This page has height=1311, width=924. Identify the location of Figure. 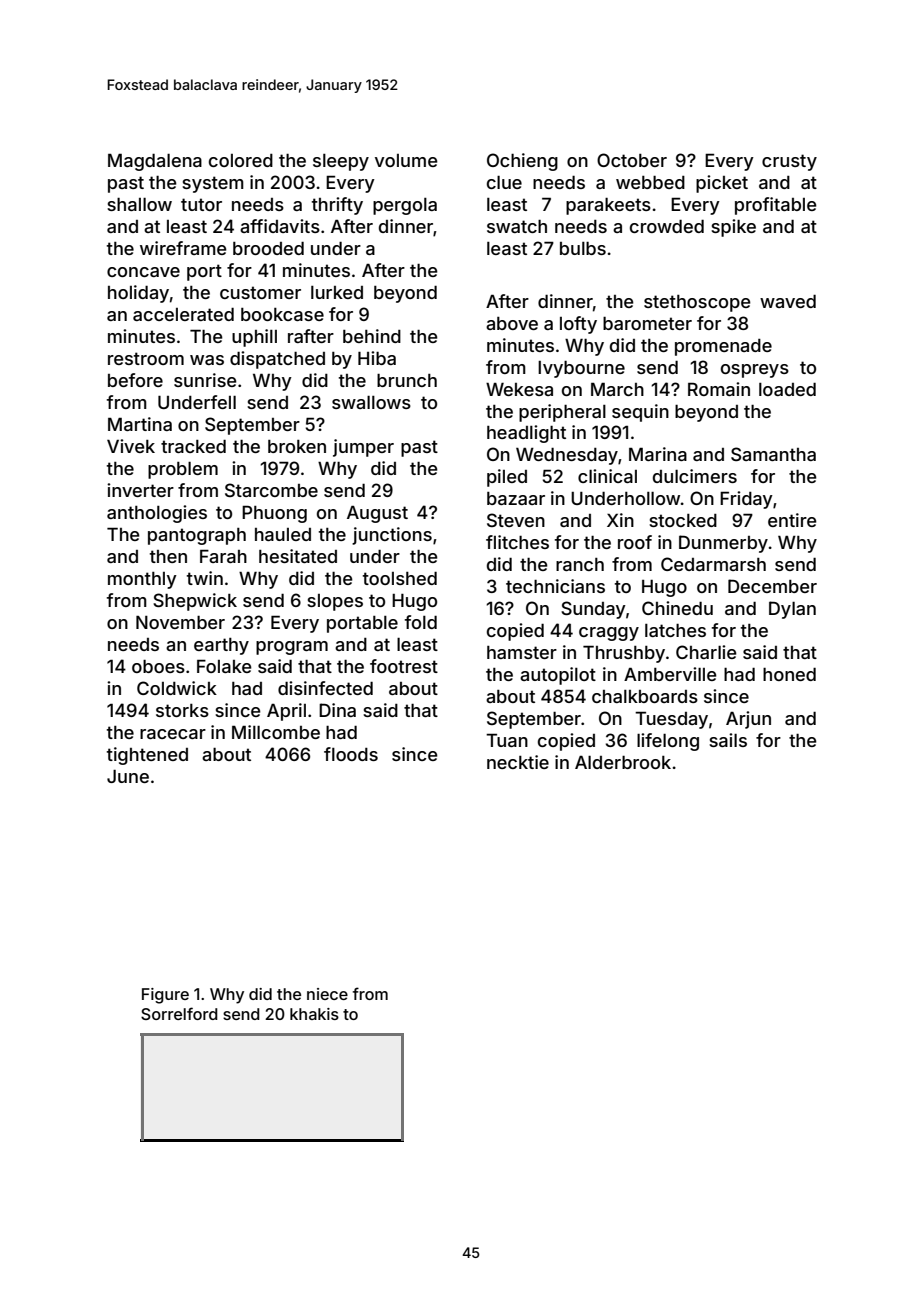
(165, 996).
